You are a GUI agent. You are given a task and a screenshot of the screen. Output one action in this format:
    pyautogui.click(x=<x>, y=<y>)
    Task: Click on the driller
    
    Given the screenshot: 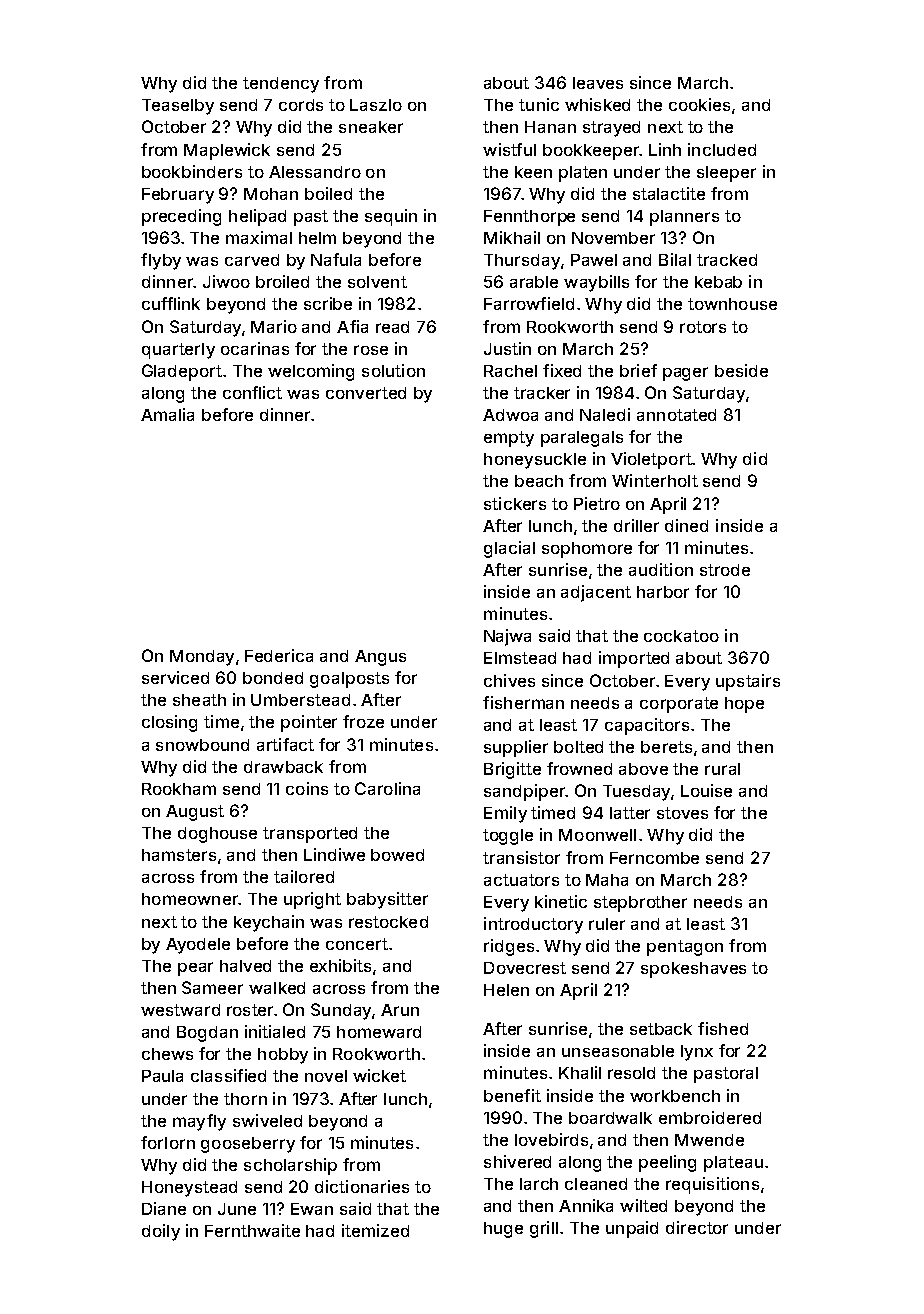 What is the action you would take?
    pyautogui.click(x=636, y=525)
